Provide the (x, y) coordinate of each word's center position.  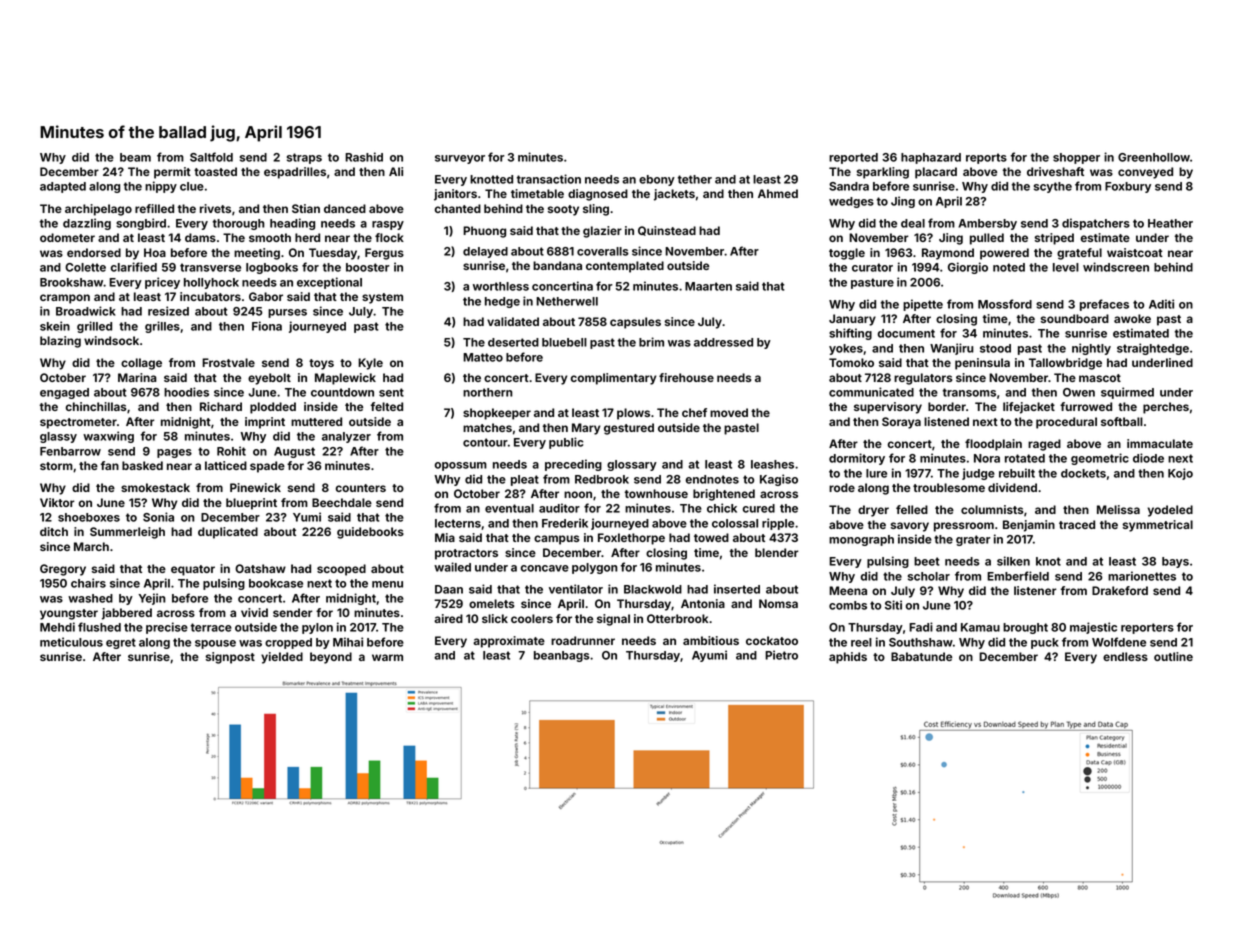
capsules (635, 323)
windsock (111, 340)
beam (135, 157)
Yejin (152, 599)
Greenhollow (1154, 157)
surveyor (460, 159)
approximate (509, 642)
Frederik (565, 523)
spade (267, 467)
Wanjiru (952, 349)
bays (1175, 562)
